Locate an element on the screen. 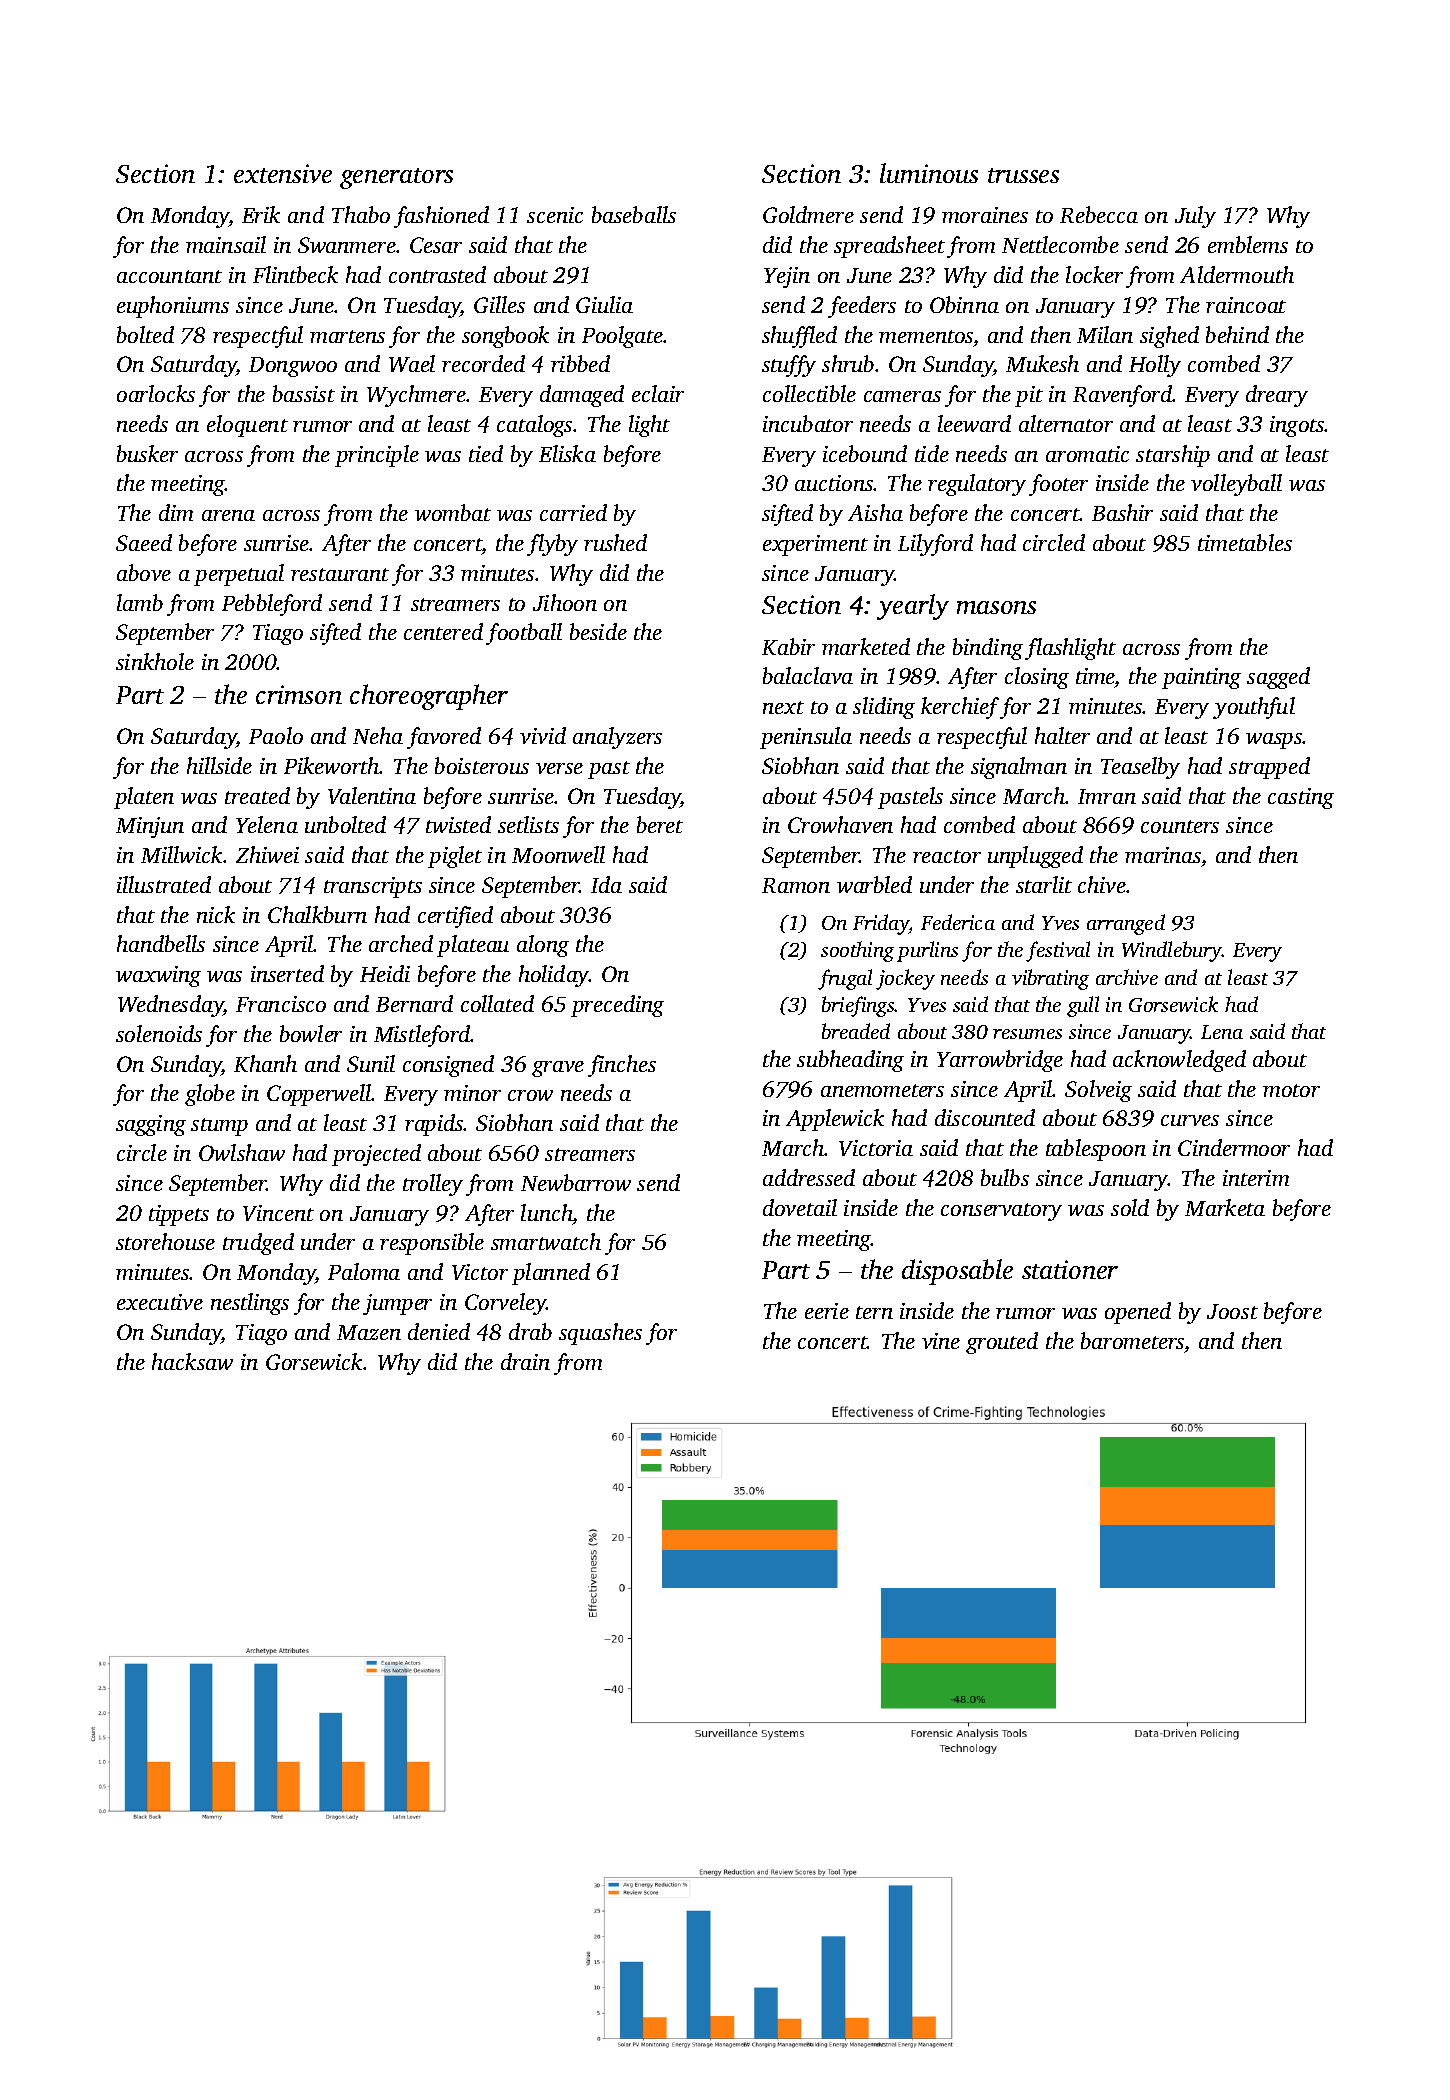  baseballs is located at coordinates (634, 214).
